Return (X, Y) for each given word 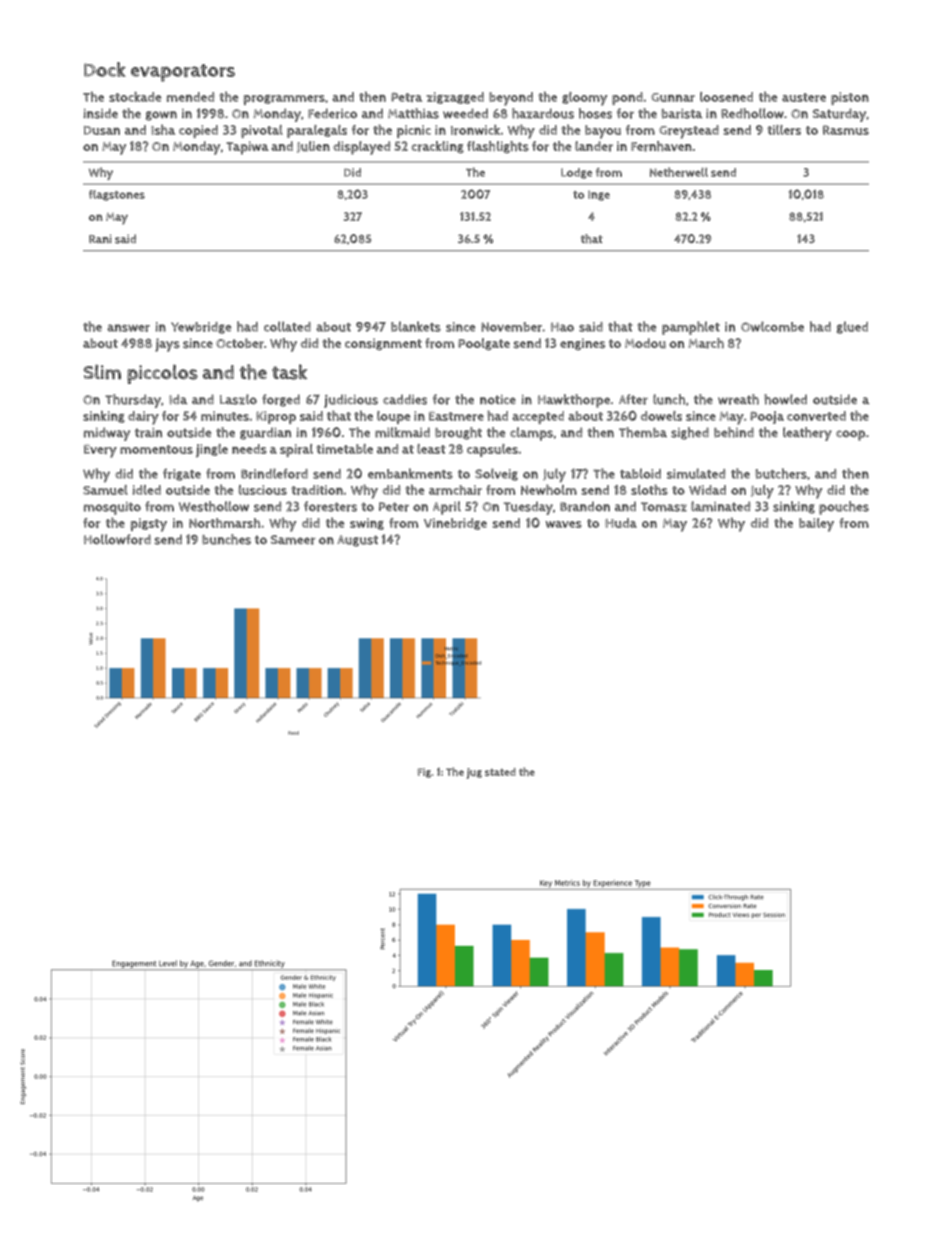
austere (804, 97)
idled (147, 490)
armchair (455, 490)
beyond (511, 99)
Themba (643, 432)
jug (474, 773)
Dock (105, 69)
